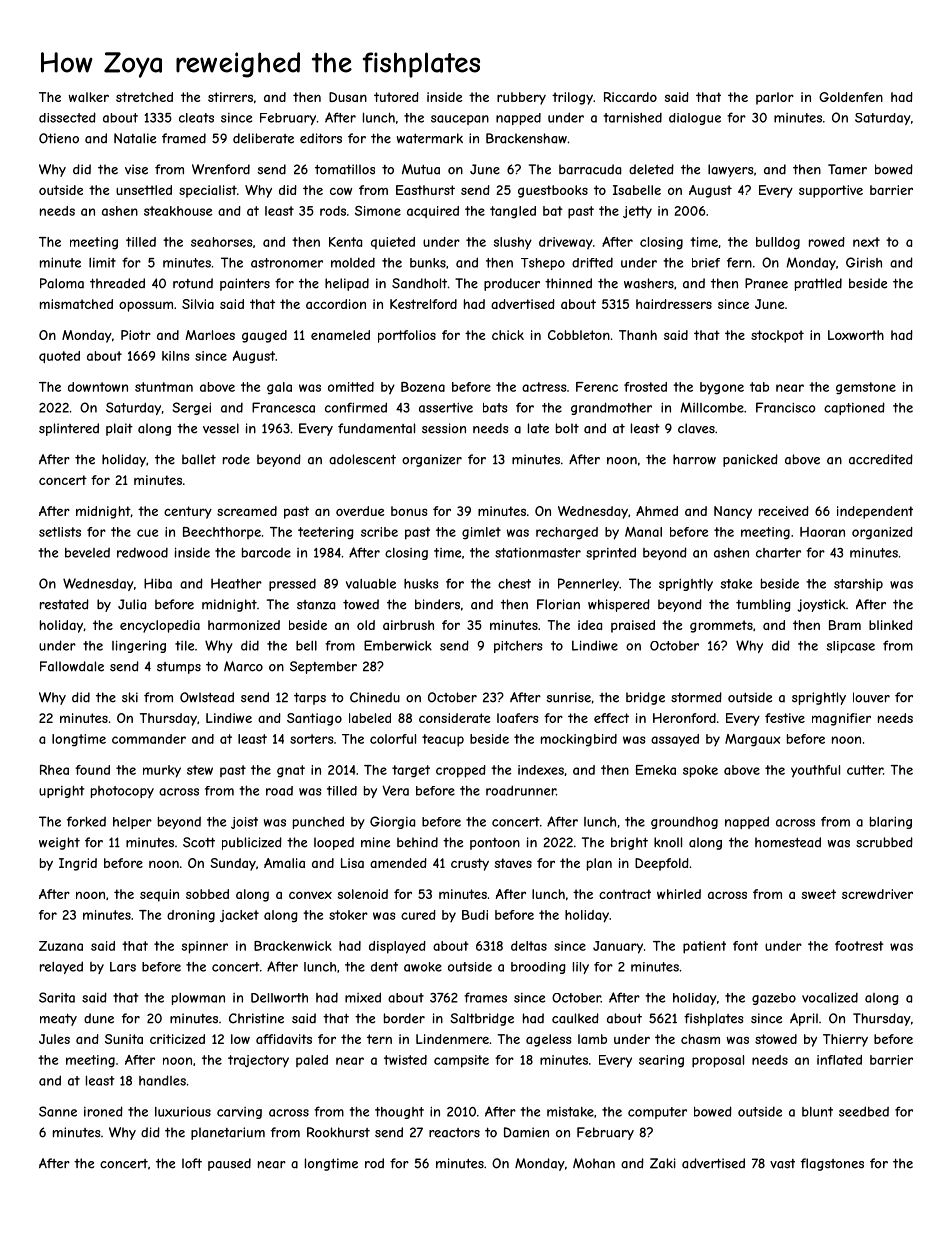 The image size is (952, 1233). What do you see at coordinates (117, 283) in the image?
I see `threaded` at bounding box center [117, 283].
